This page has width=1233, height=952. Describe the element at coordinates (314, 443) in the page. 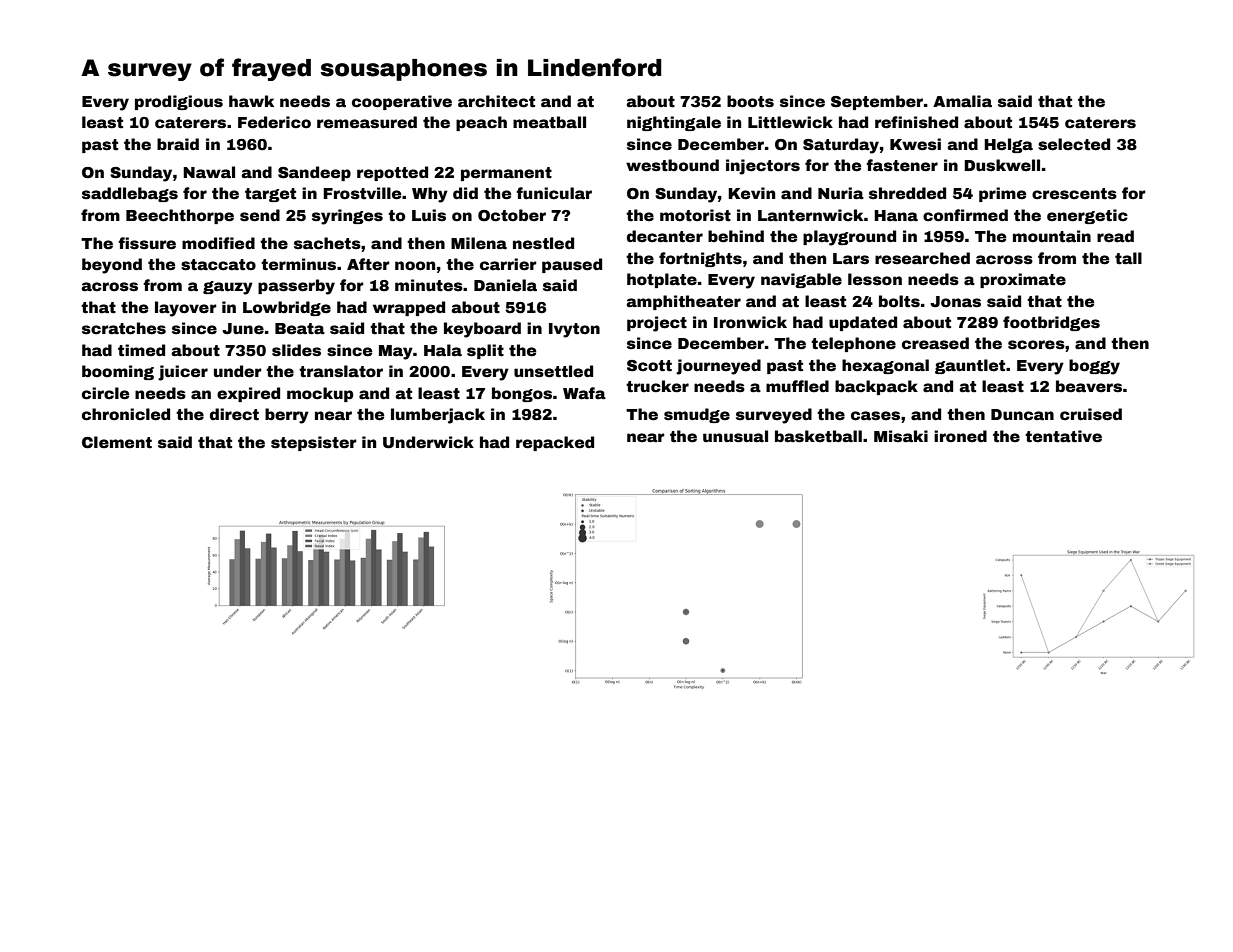

I see `stepsister` at that location.
